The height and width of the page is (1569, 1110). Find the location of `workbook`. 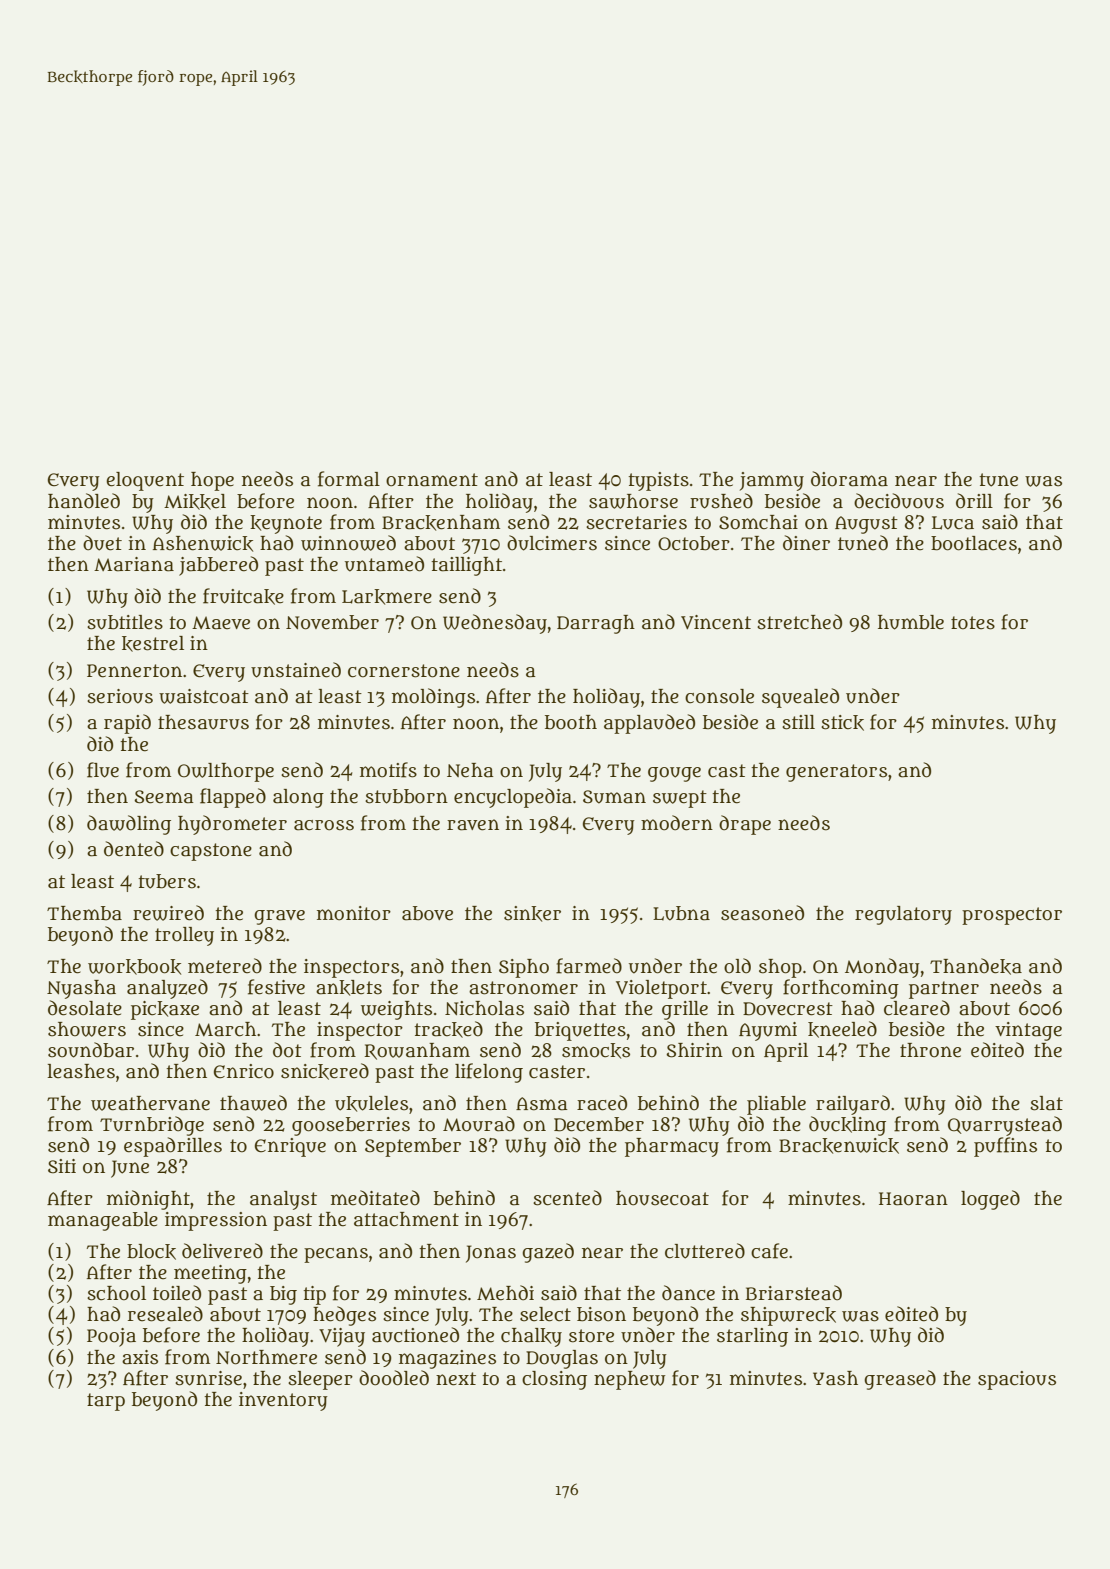

workbook is located at coordinates (134, 967).
